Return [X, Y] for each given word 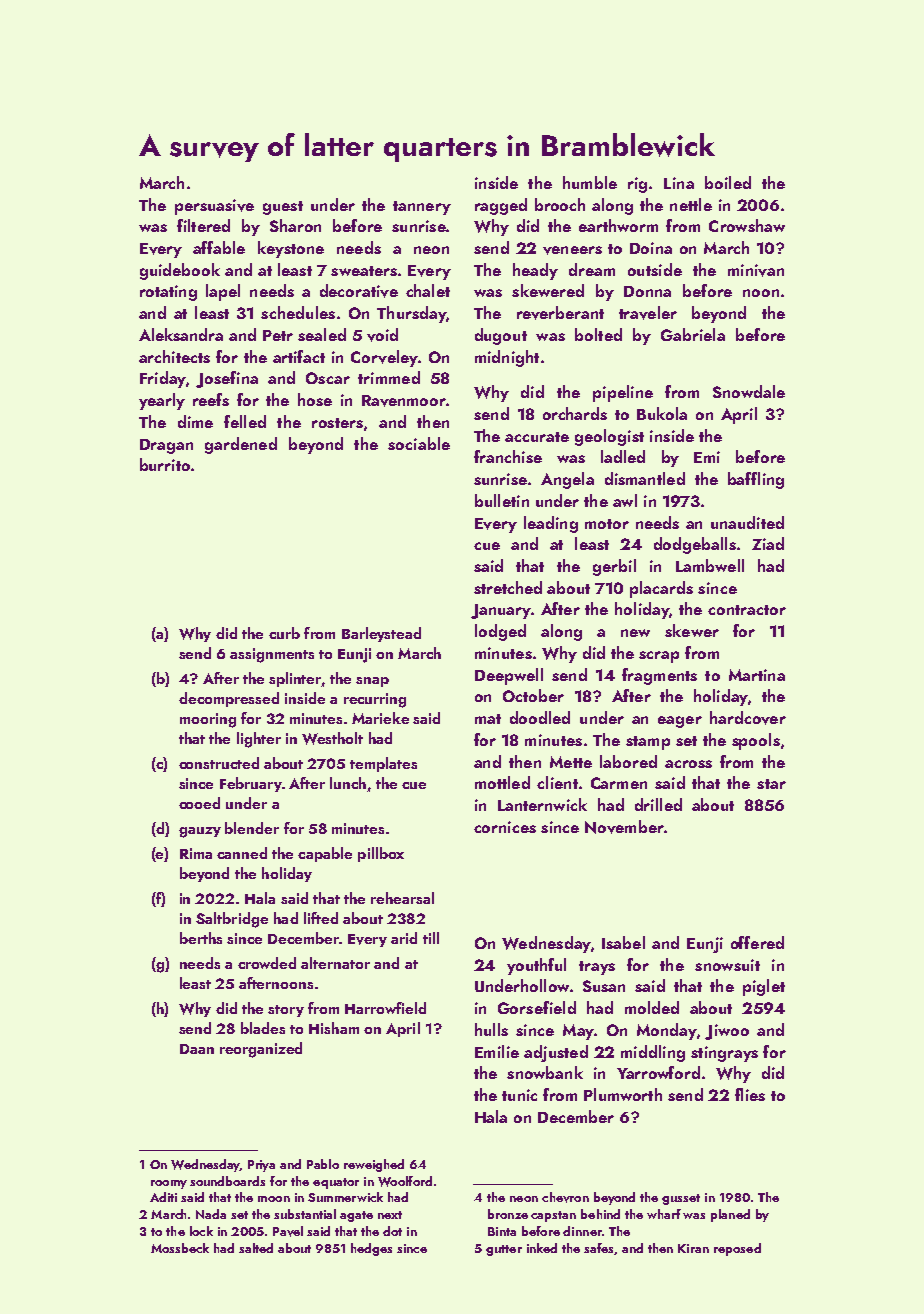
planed [730, 1215]
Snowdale [749, 391]
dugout [501, 336]
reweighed [374, 1165]
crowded [267, 963]
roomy [169, 1184]
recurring [375, 700]
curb [284, 633]
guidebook [180, 271]
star [771, 784]
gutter [504, 1250]
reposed [737, 1249]
